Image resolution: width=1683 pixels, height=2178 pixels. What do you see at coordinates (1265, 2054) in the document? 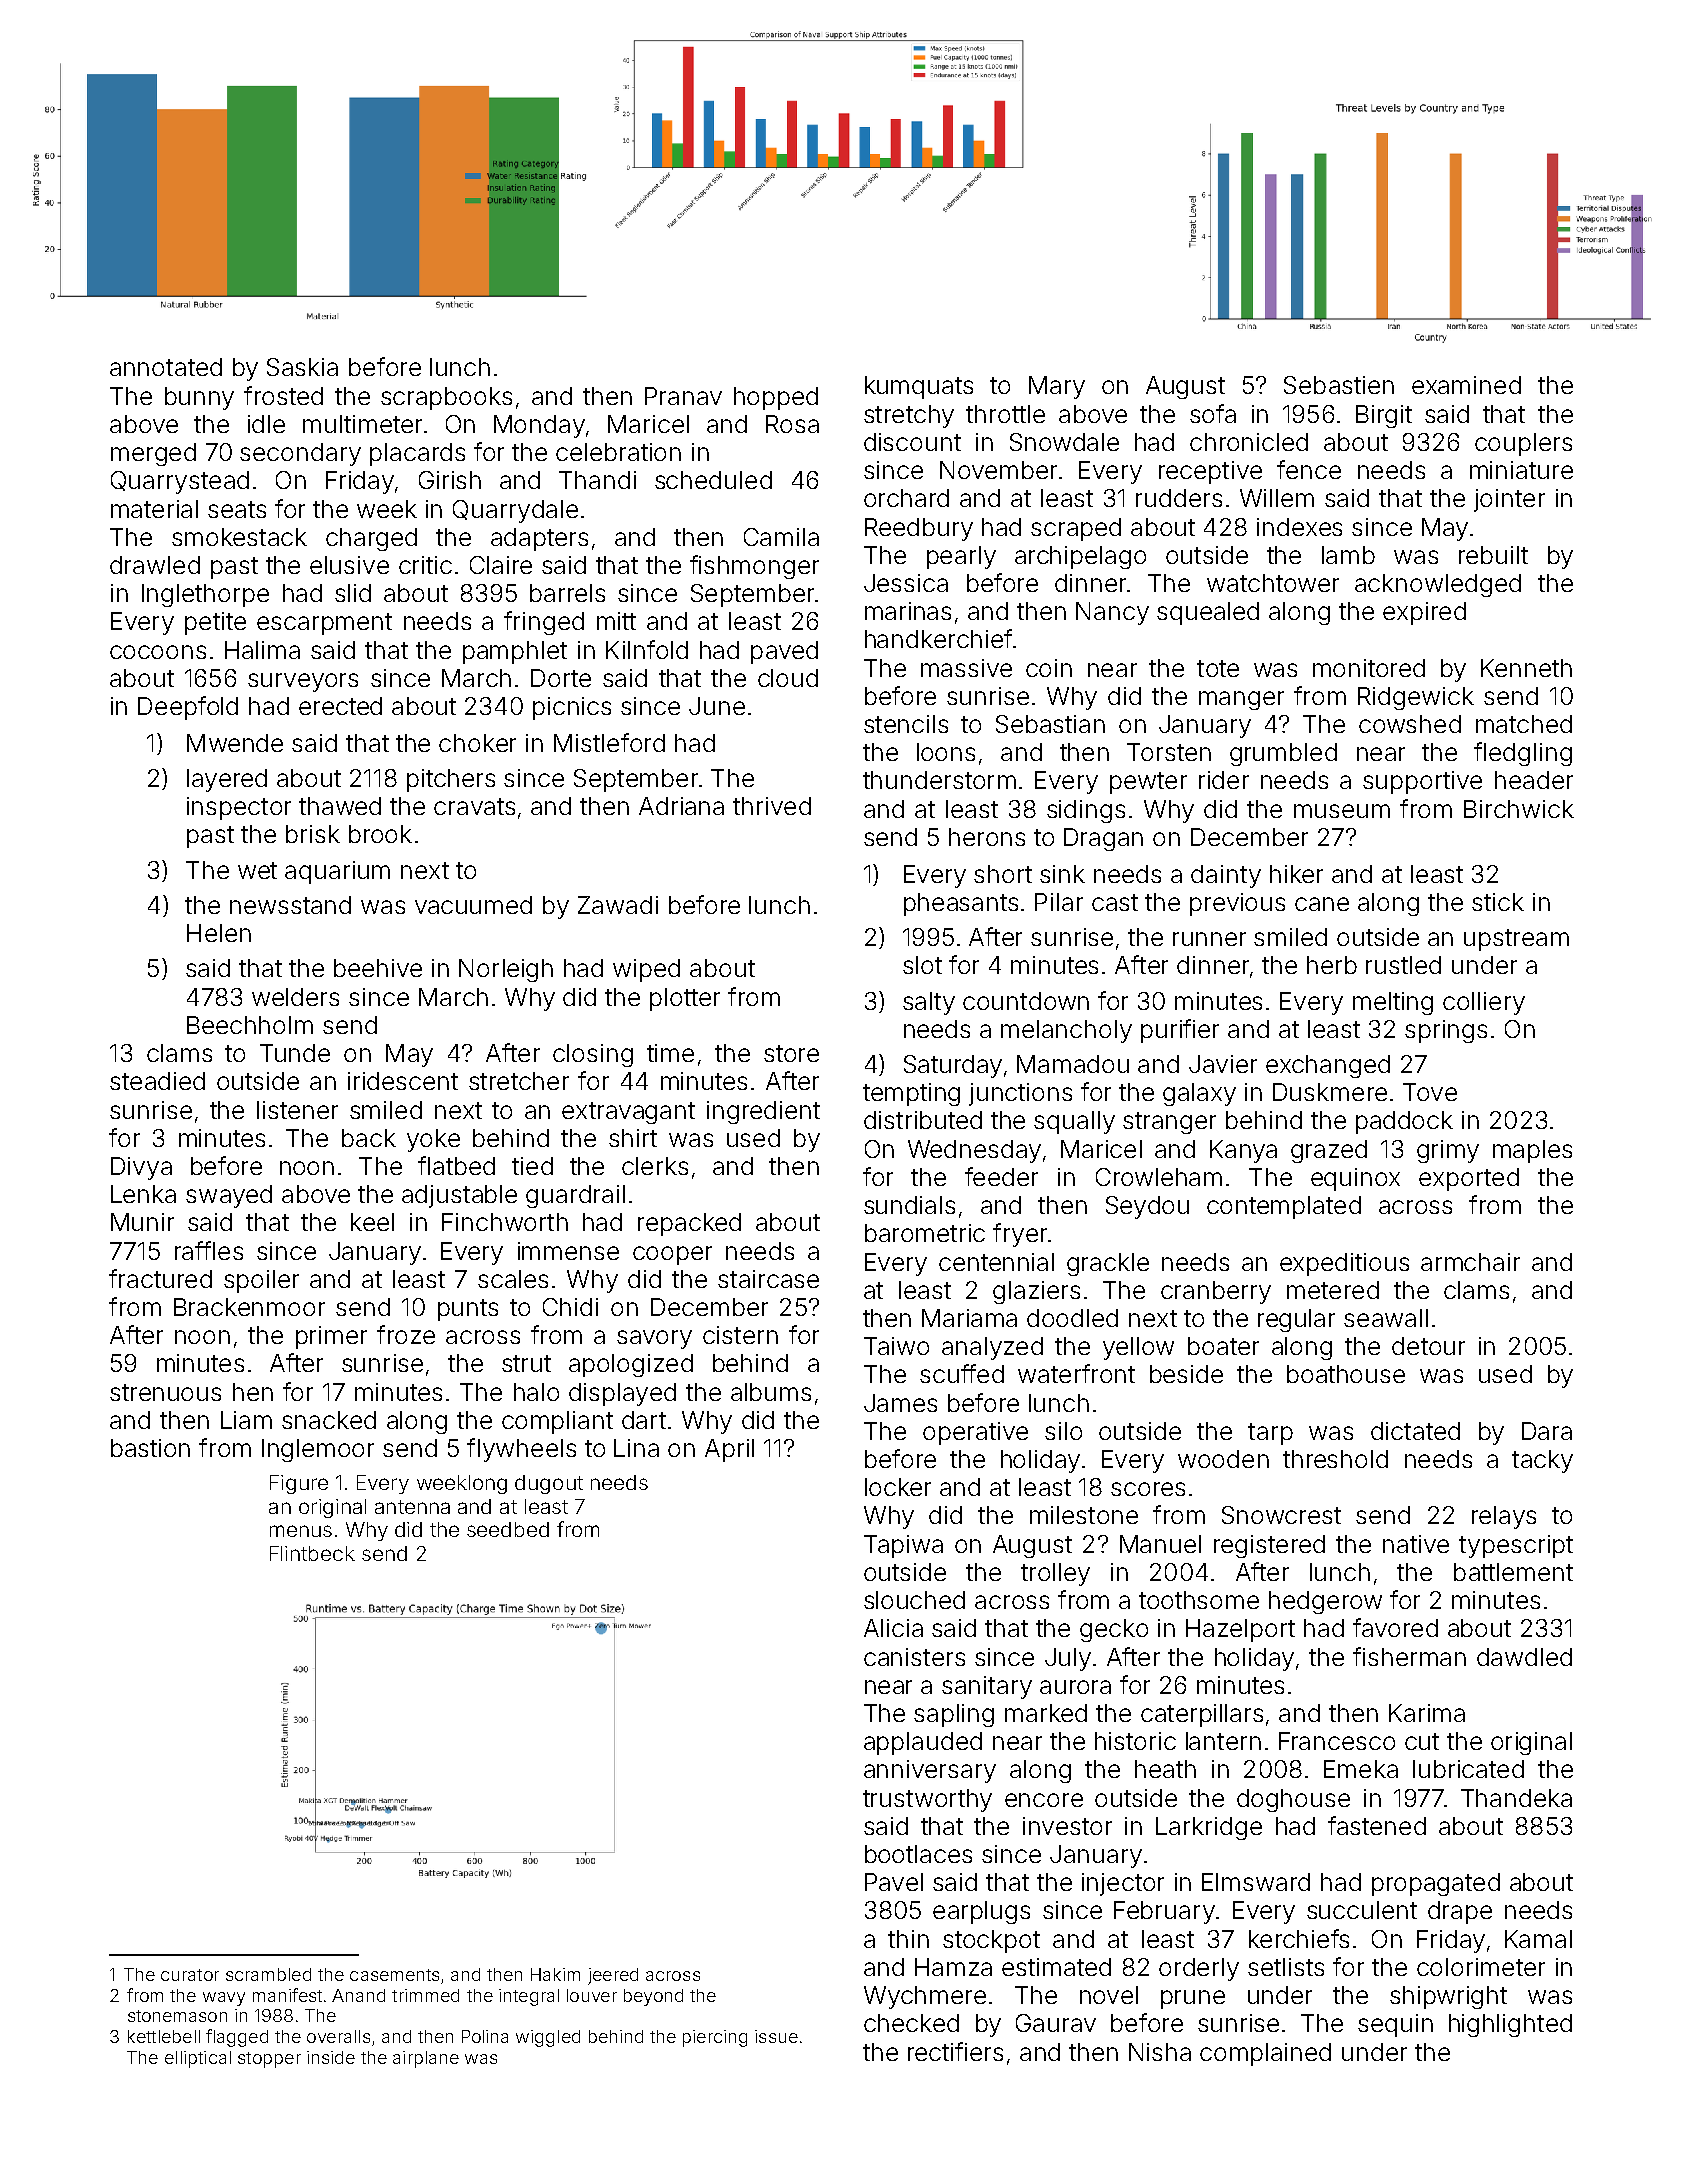
I see `complained` at bounding box center [1265, 2054].
